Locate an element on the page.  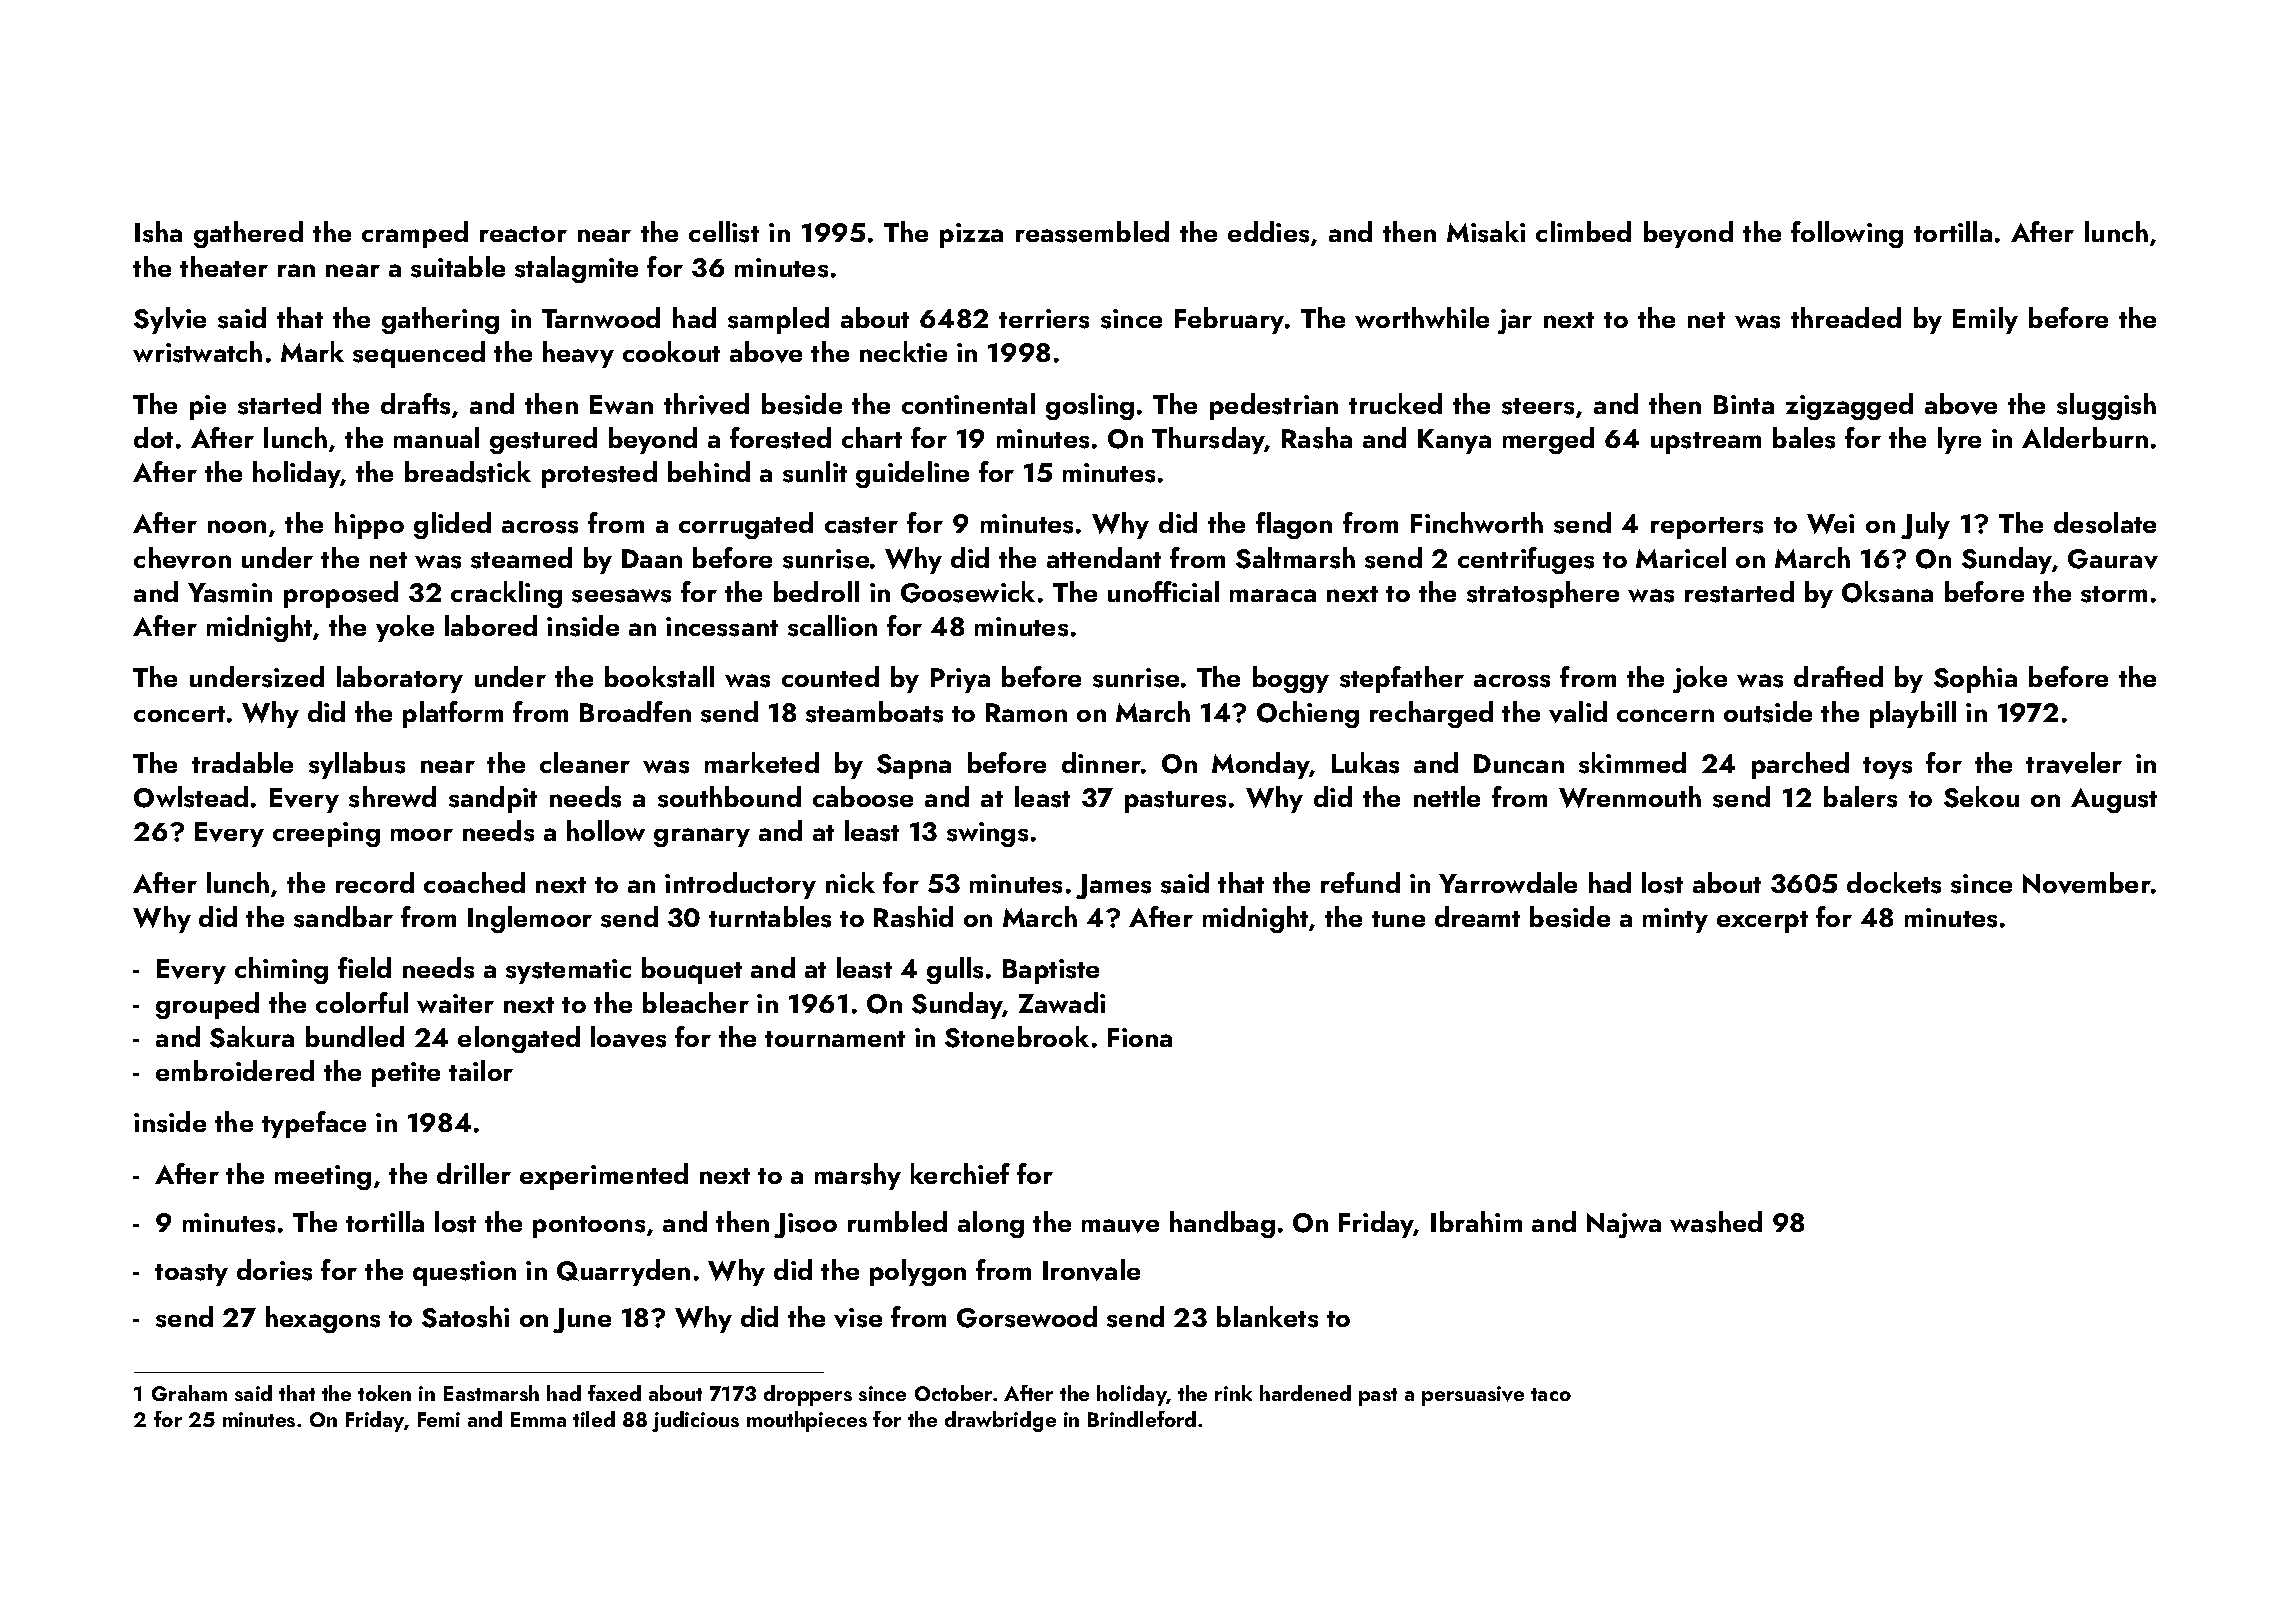
reporters is located at coordinates (1707, 528).
